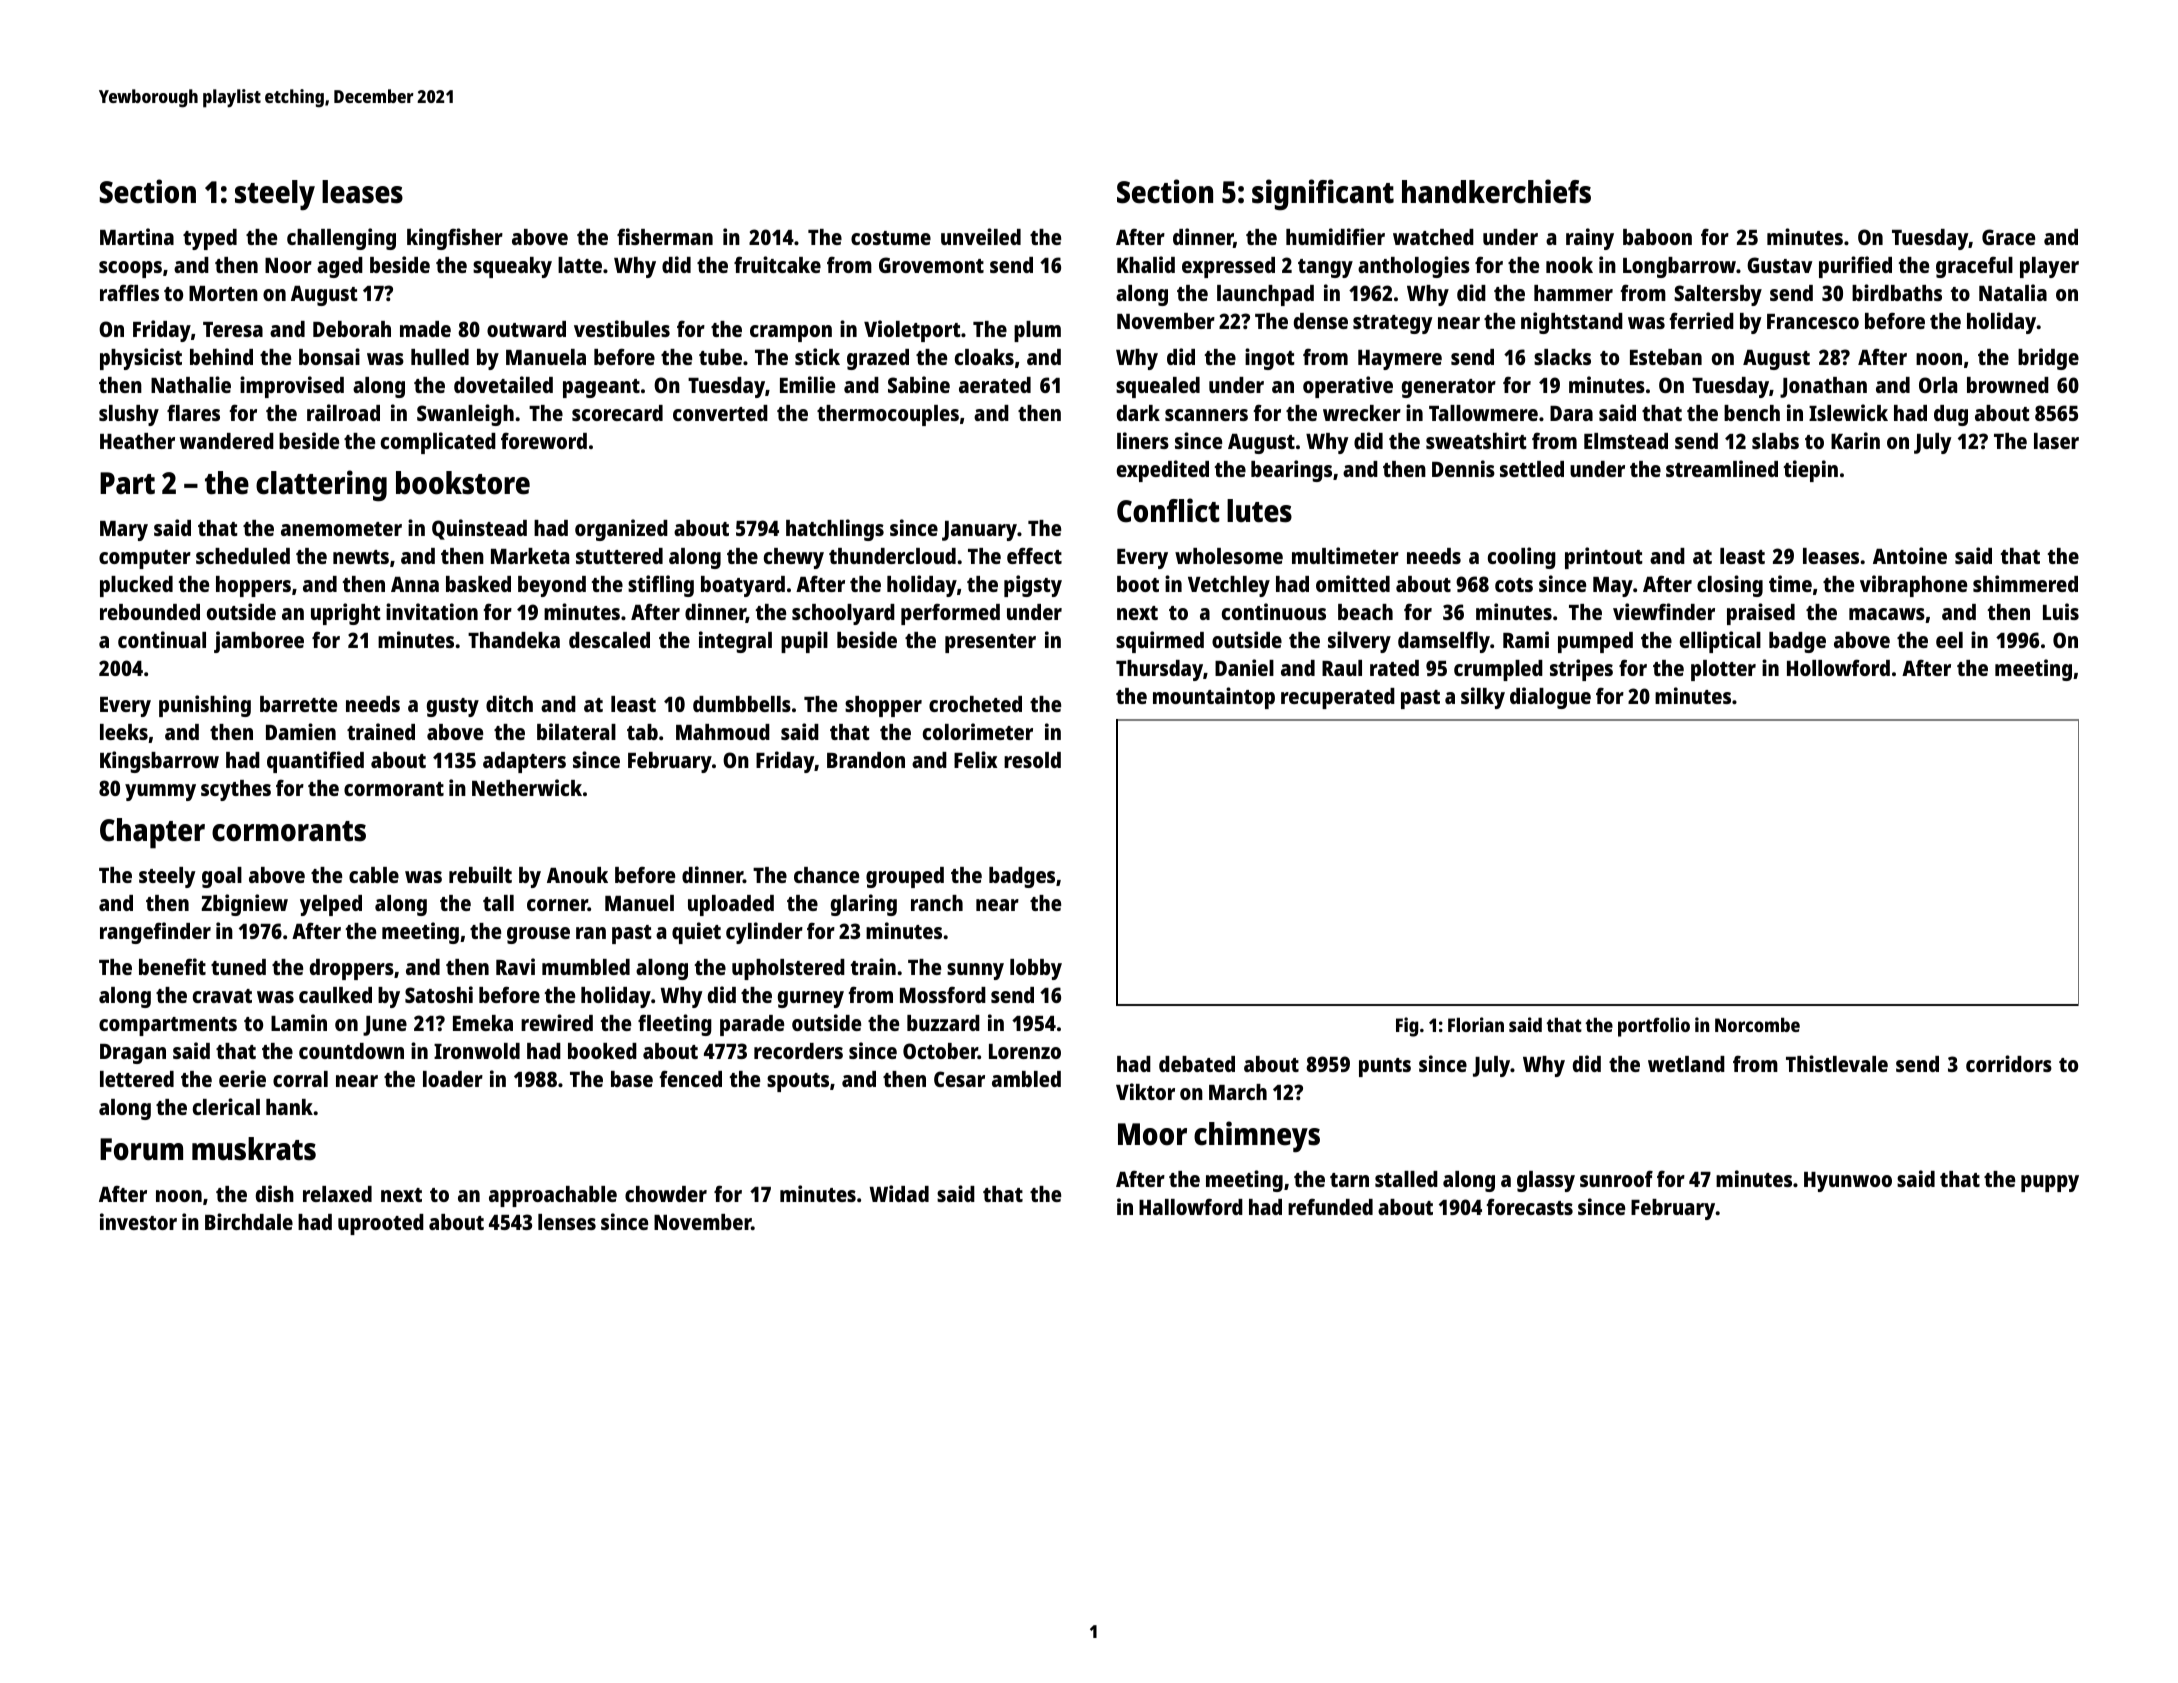 Image resolution: width=2178 pixels, height=1683 pixels. I want to click on wrecker, so click(1362, 413).
